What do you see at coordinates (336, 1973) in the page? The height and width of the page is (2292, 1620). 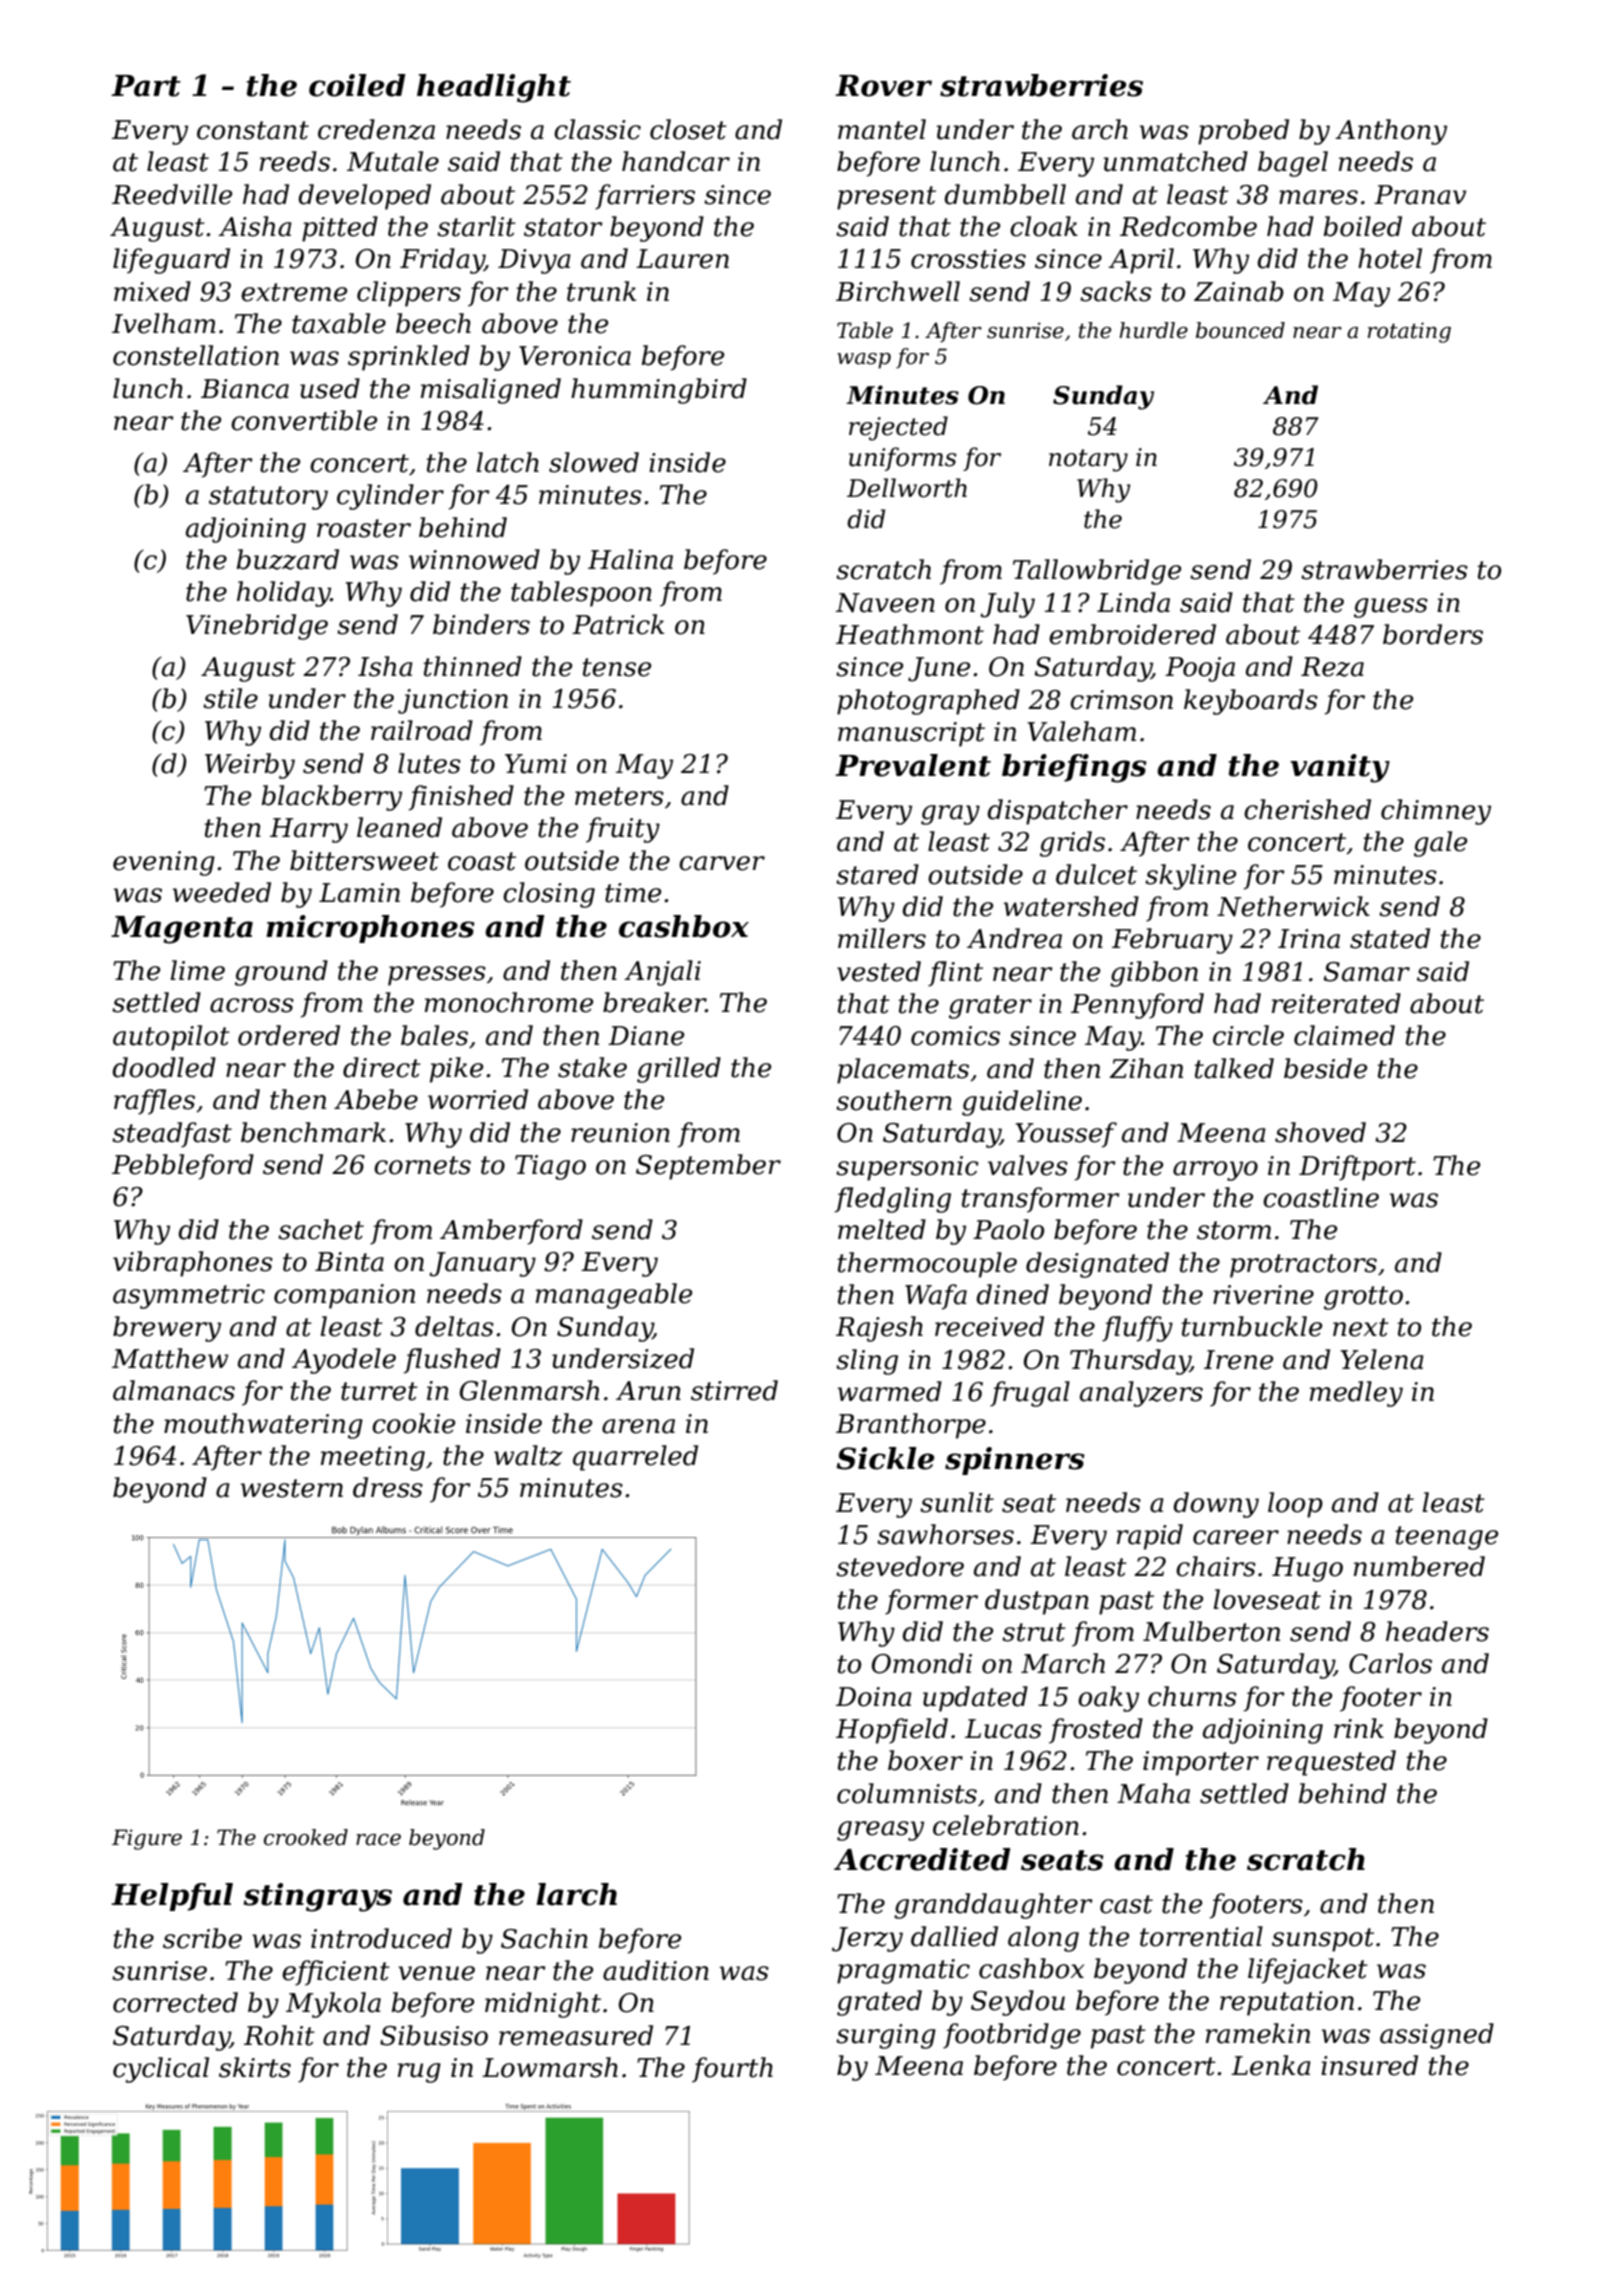 I see `efficient` at bounding box center [336, 1973].
